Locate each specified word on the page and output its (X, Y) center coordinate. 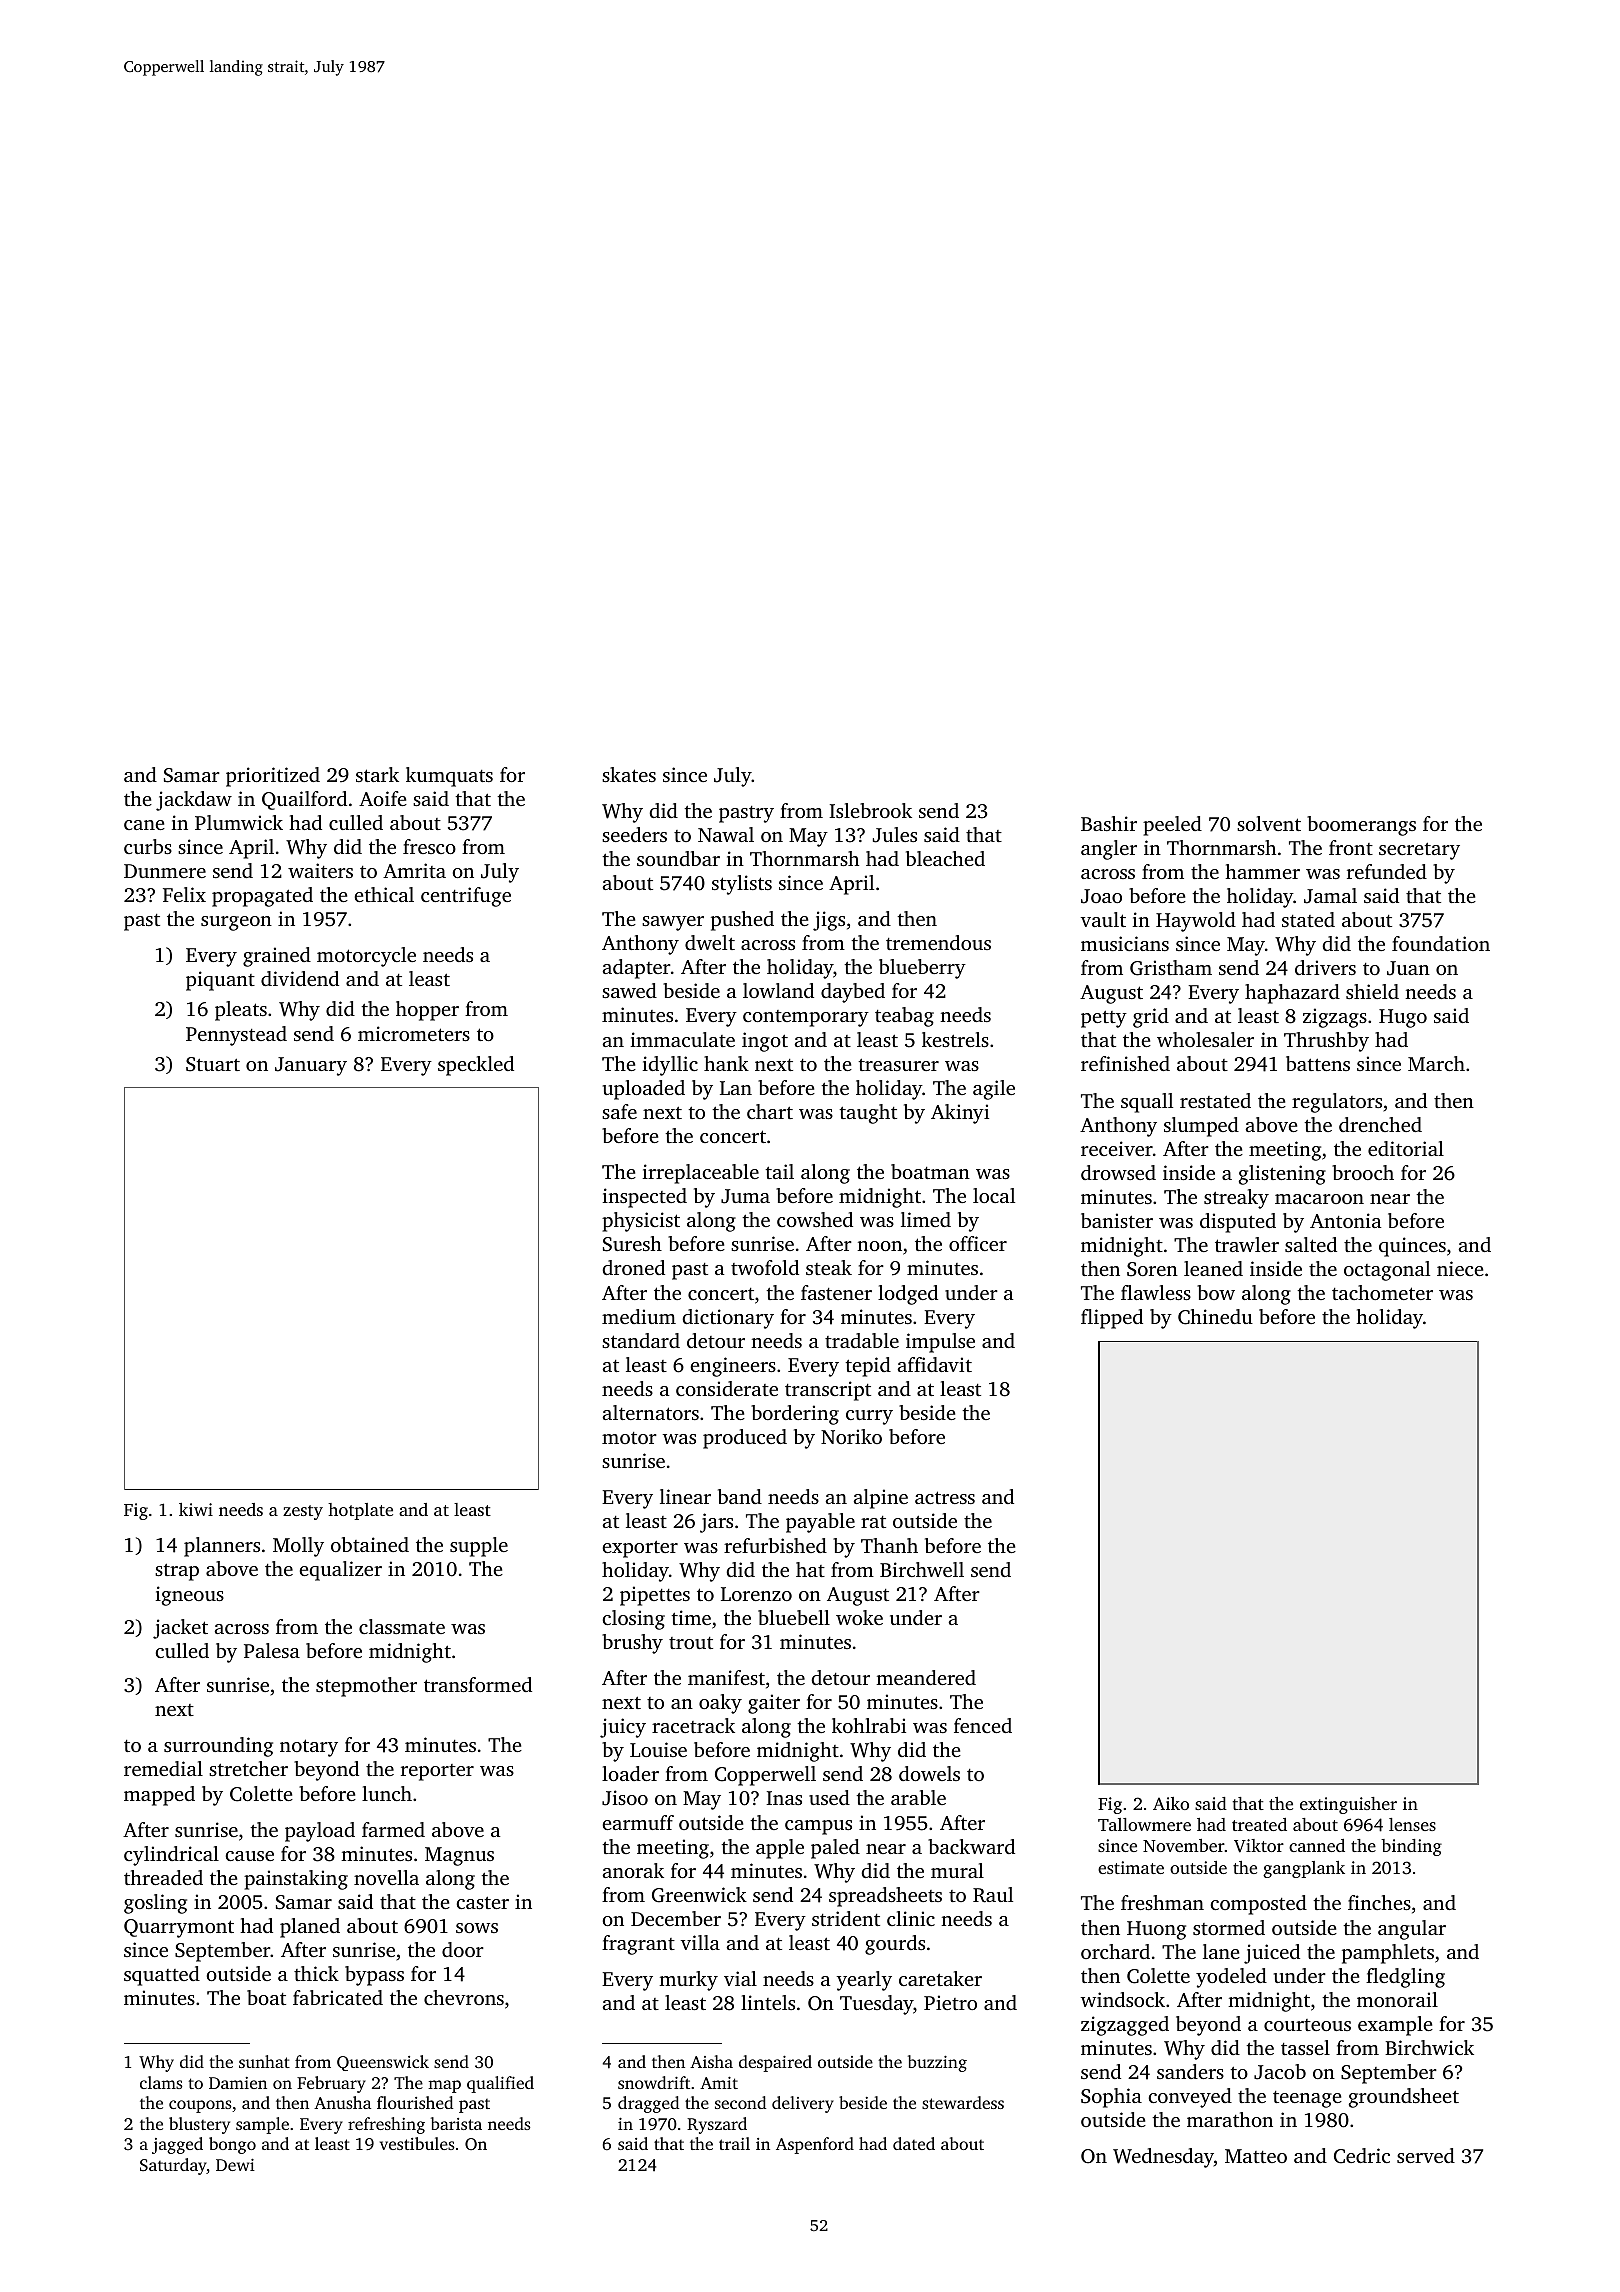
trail (734, 2143)
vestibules (417, 2143)
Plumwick (239, 822)
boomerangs (1361, 826)
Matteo (1256, 2156)
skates (629, 774)
